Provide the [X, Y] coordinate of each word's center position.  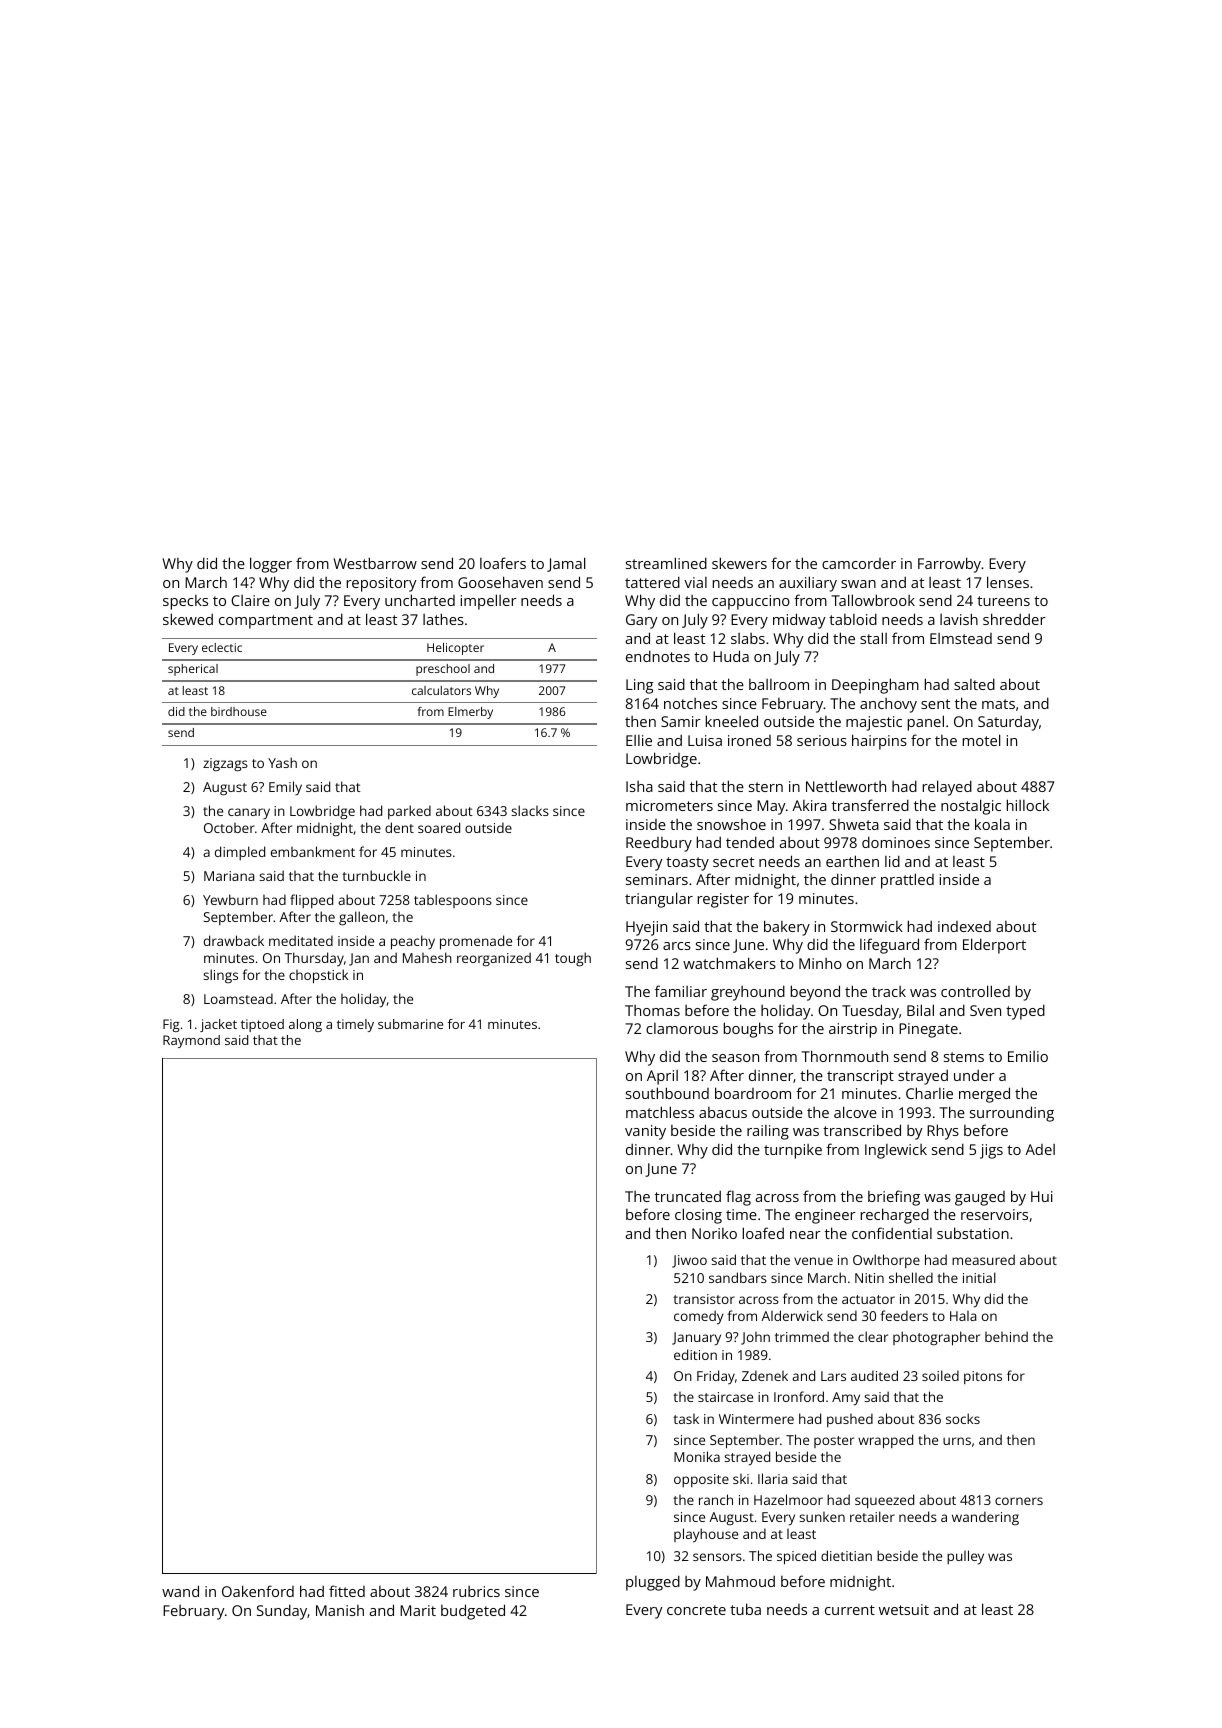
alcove [855, 1112]
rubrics [476, 1591]
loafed [763, 1233]
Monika [697, 1456]
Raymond [191, 1041]
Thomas [652, 1010]
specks [185, 602]
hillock [1028, 805]
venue [813, 1261]
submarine [410, 1024]
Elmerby [470, 713]
